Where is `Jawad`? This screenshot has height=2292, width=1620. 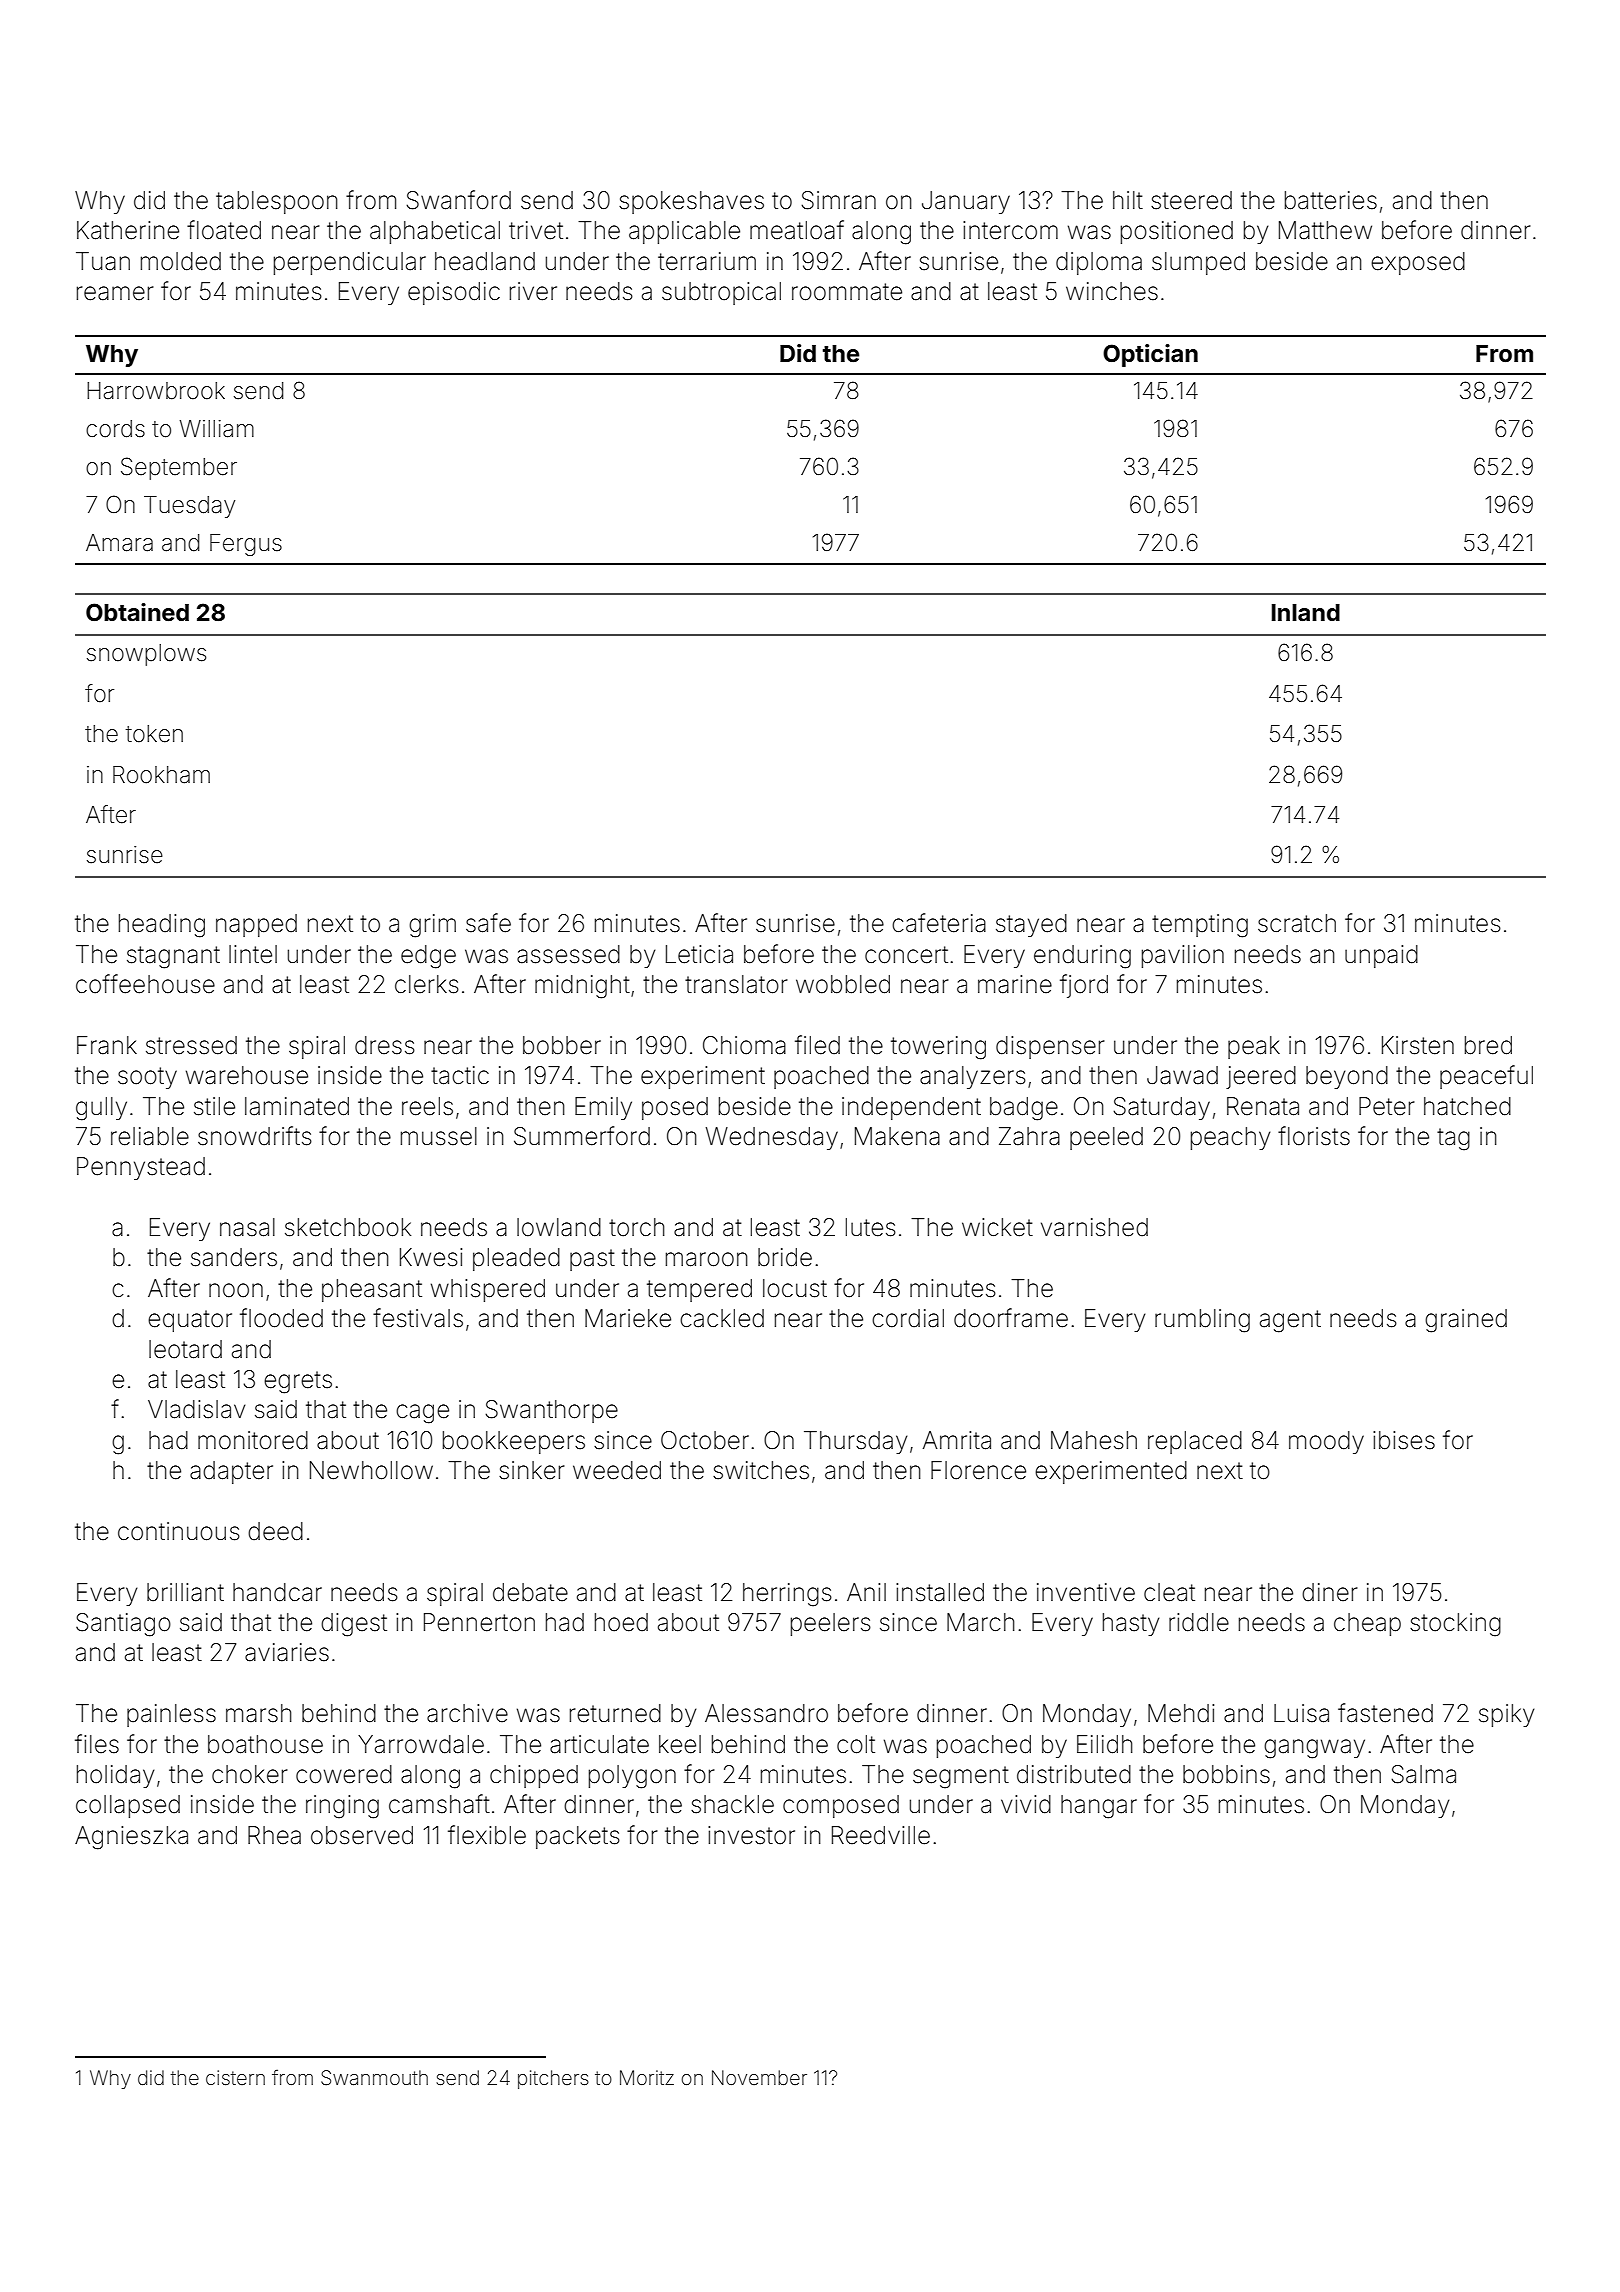 Jawad is located at coordinates (1182, 1075).
